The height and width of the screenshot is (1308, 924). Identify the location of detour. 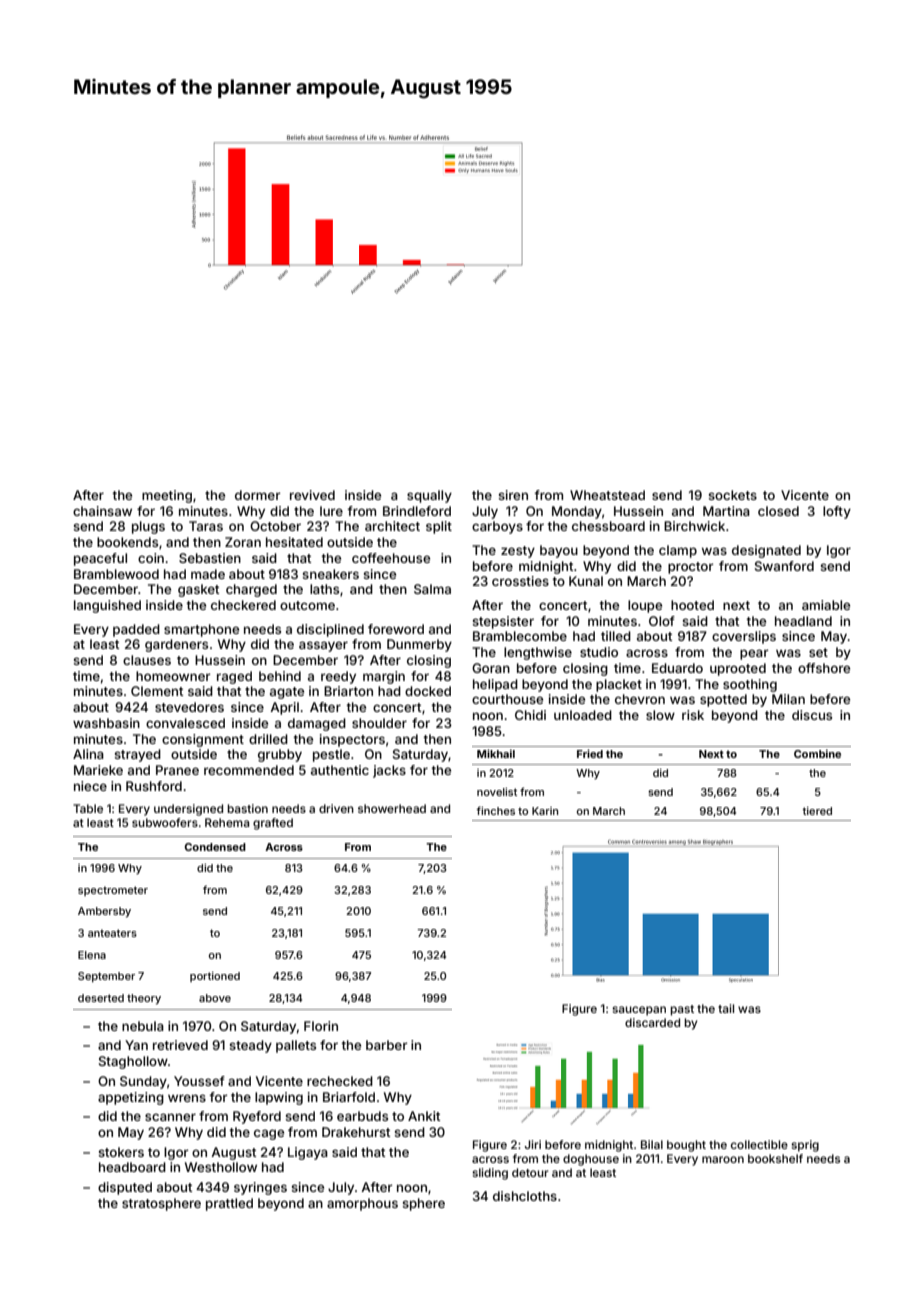
(530, 1172).
